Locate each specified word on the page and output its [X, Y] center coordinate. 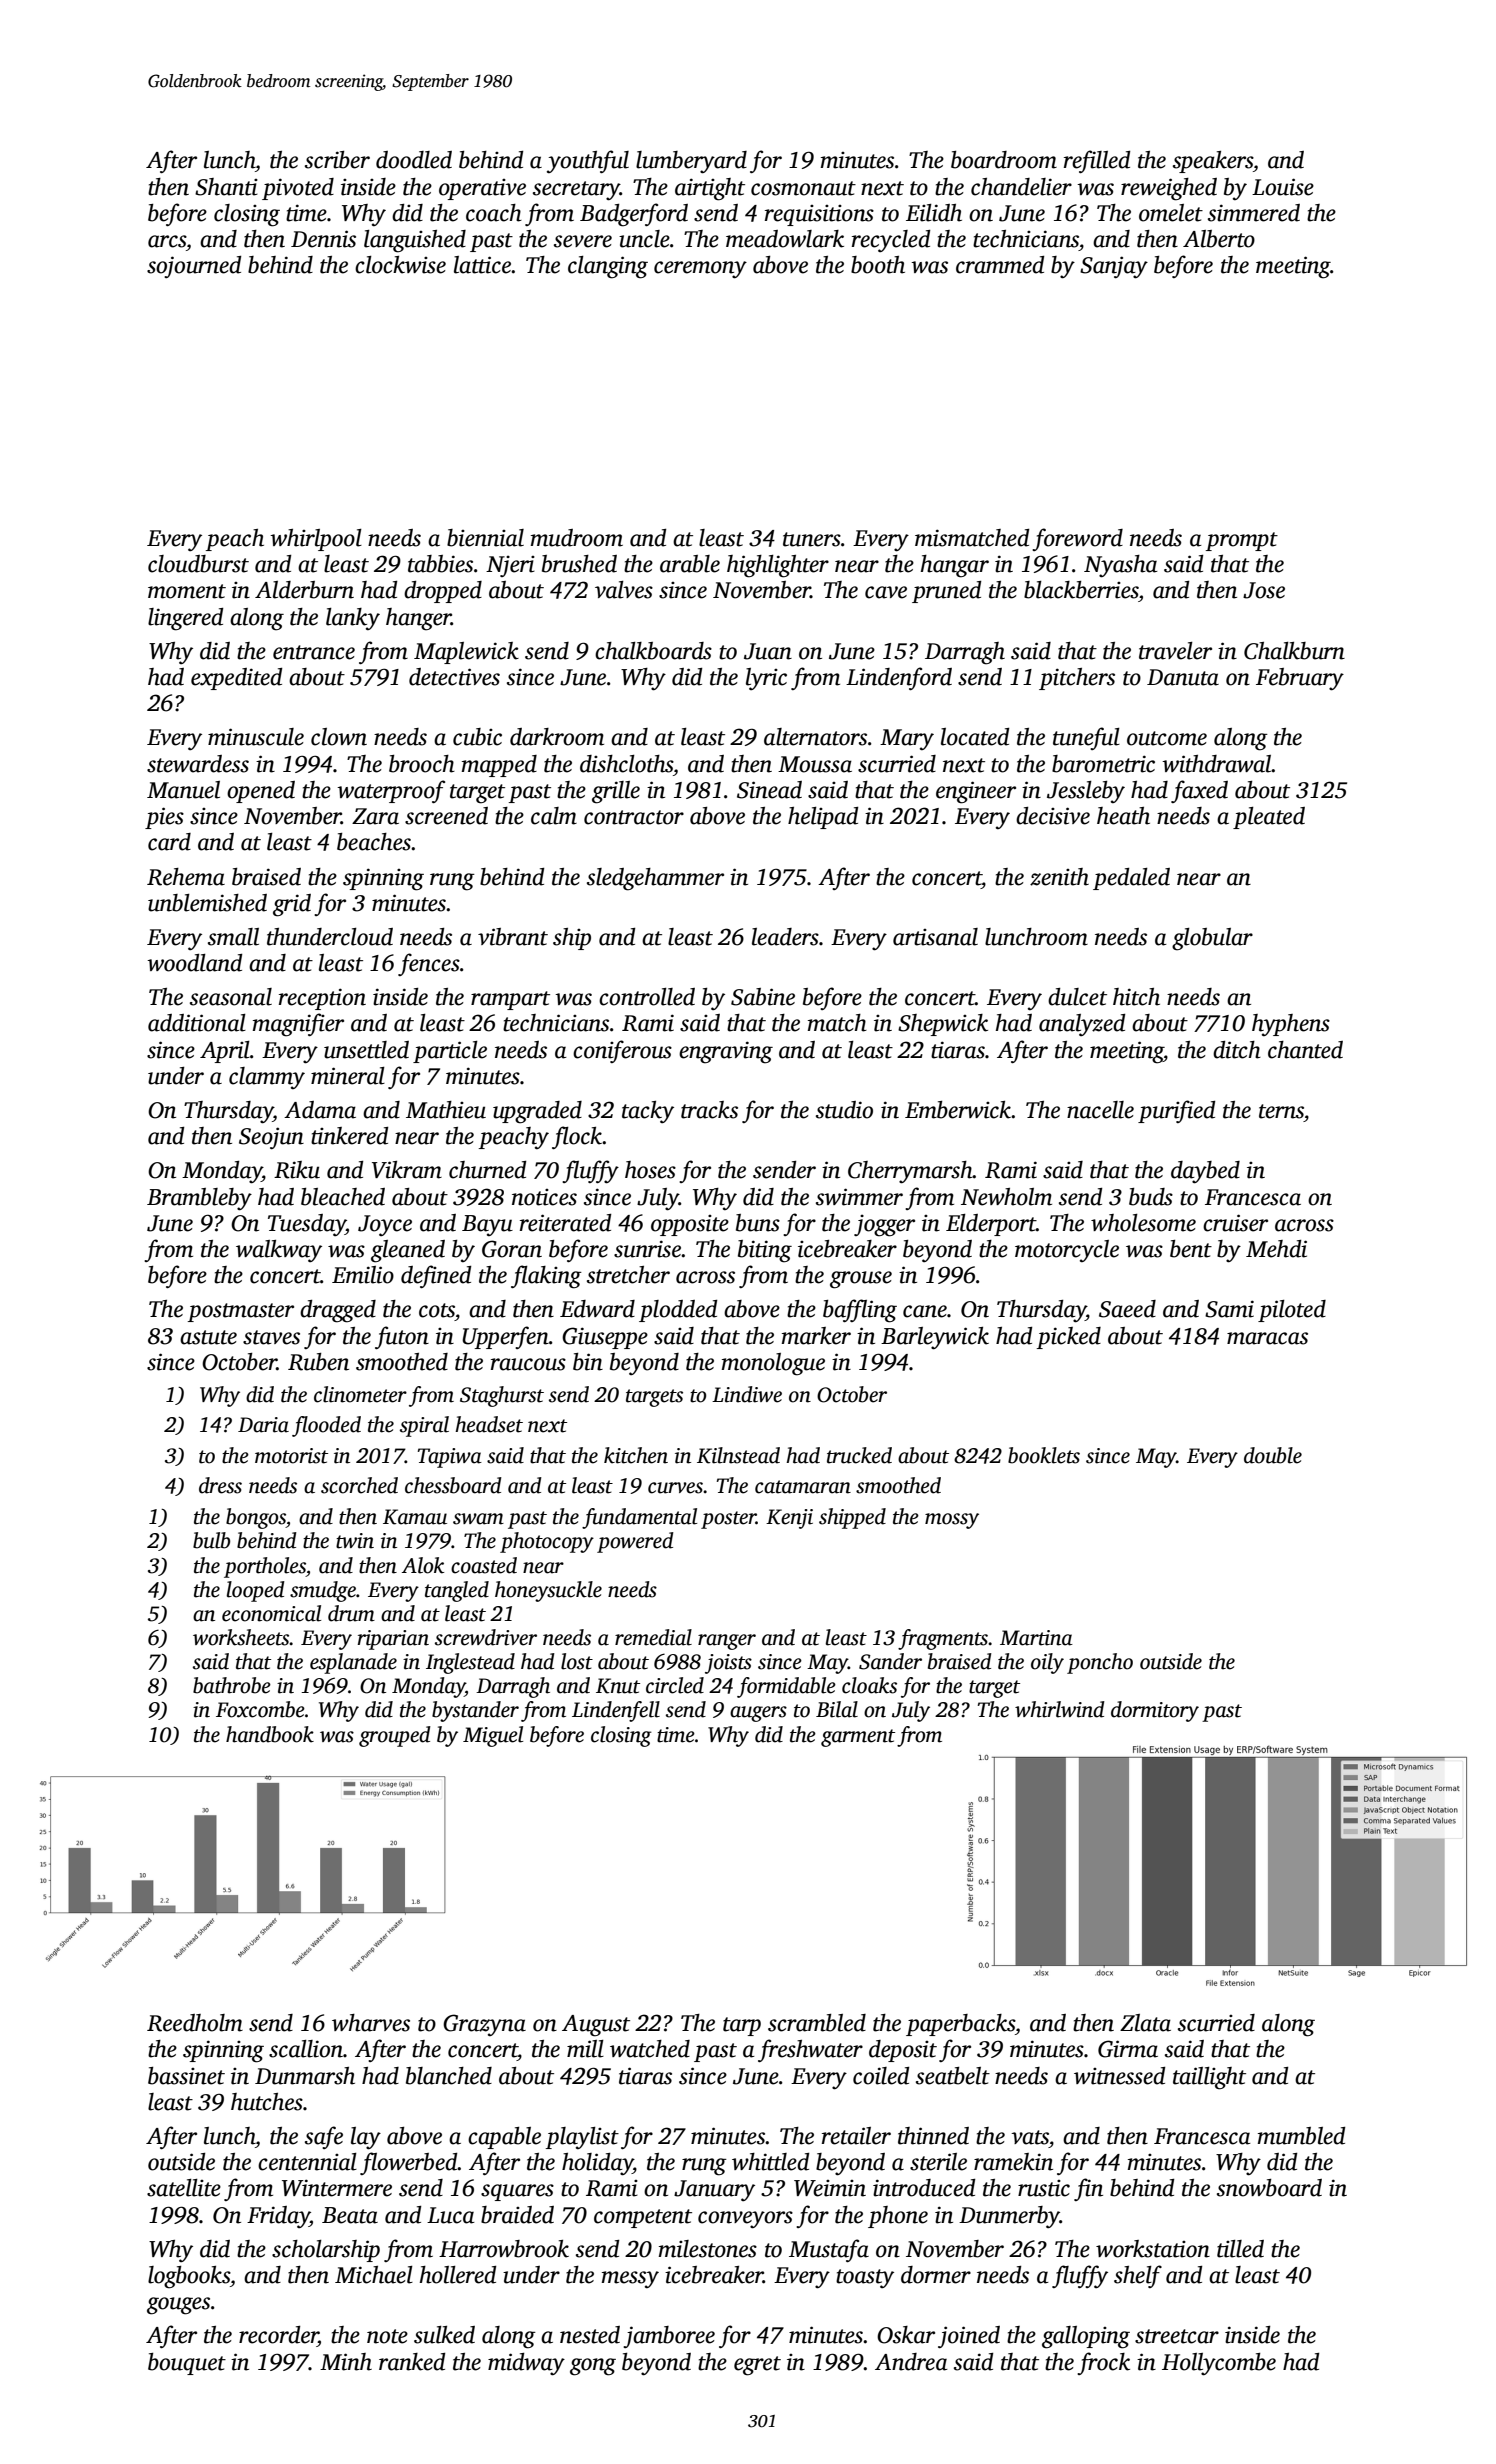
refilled [1097, 161]
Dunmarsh [305, 2076]
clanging [608, 267]
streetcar [1177, 2336]
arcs [167, 241]
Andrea [911, 2362]
